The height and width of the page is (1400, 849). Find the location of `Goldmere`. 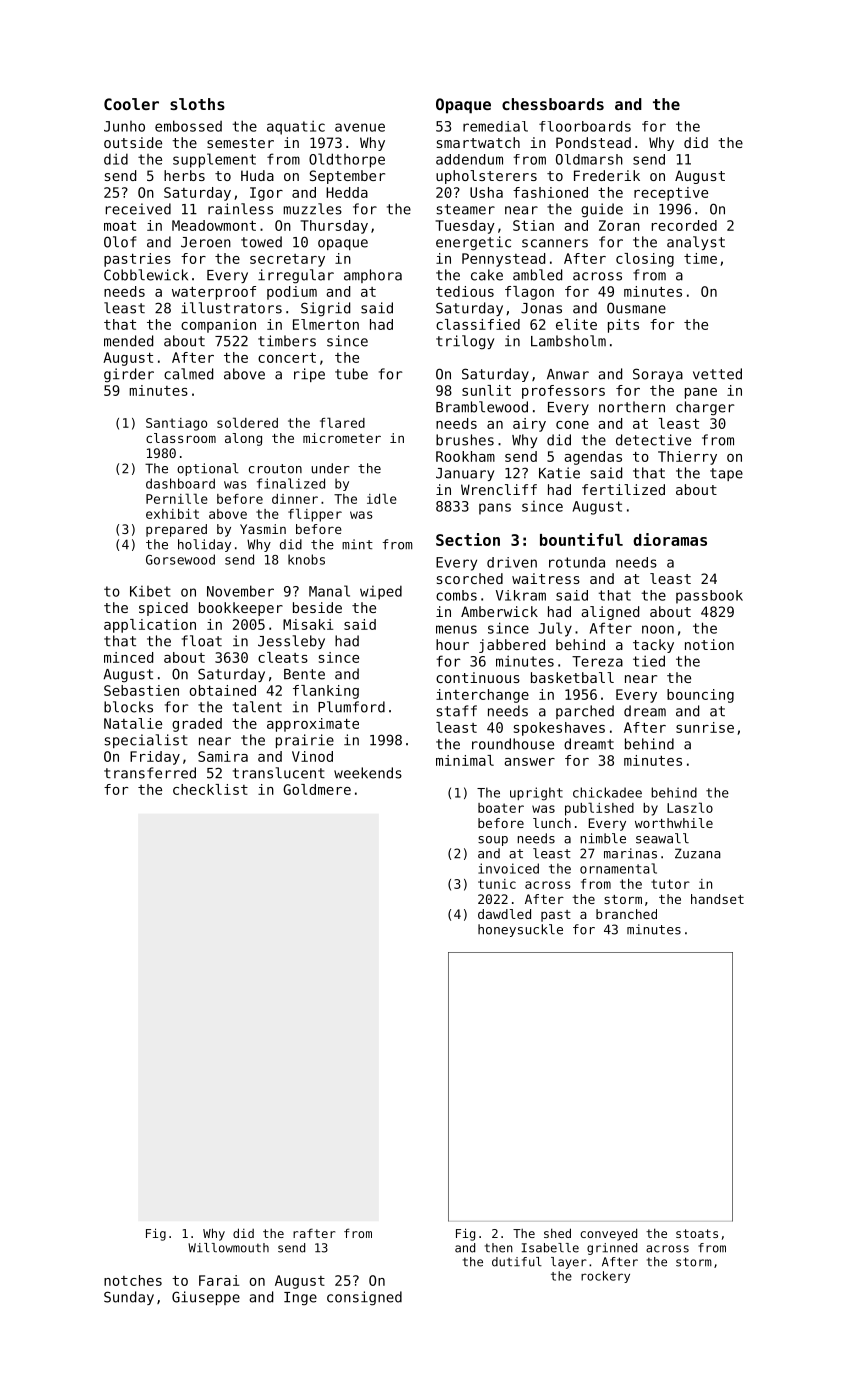

Goldmere is located at coordinates (317, 789).
